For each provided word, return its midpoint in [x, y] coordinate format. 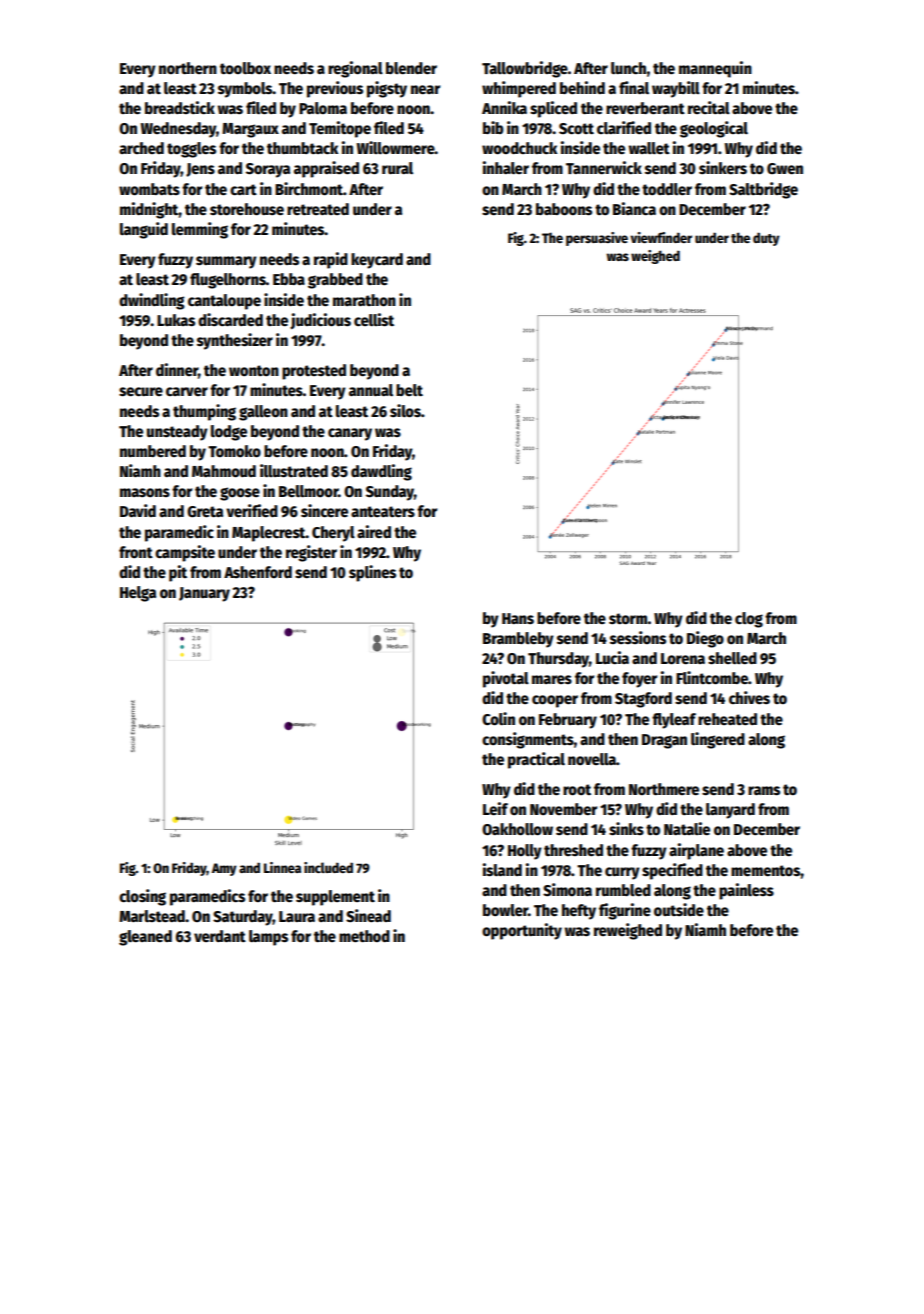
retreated [318, 209]
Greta [205, 512]
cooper [555, 701]
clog [749, 620]
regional [355, 69]
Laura [297, 916]
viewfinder [661, 237]
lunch [628, 68]
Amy [224, 869]
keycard [377, 261]
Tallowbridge [525, 69]
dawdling [381, 472]
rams [764, 791]
